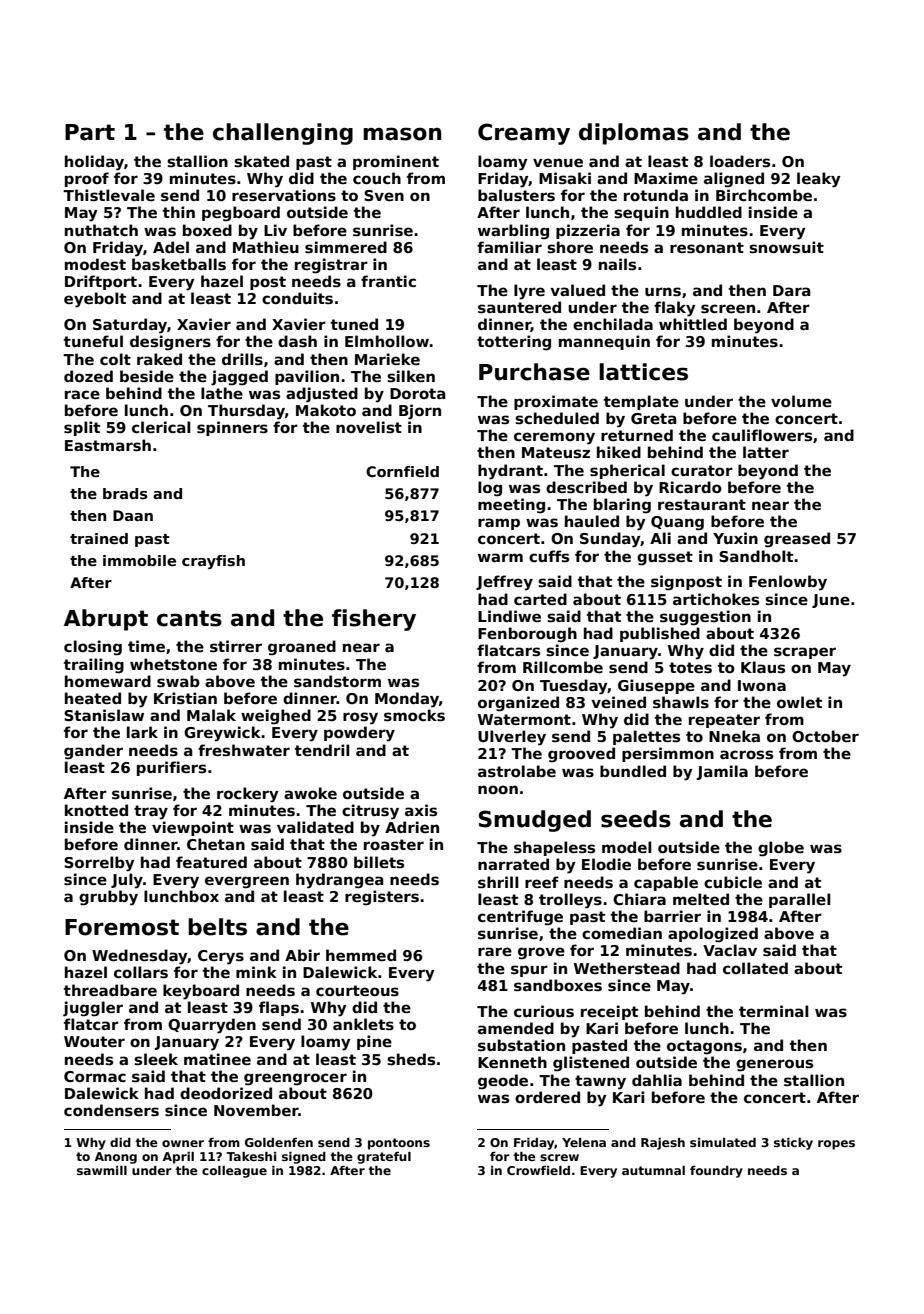 This document has height=1314, width=924. What do you see at coordinates (361, 955) in the document?
I see `hemmed` at bounding box center [361, 955].
